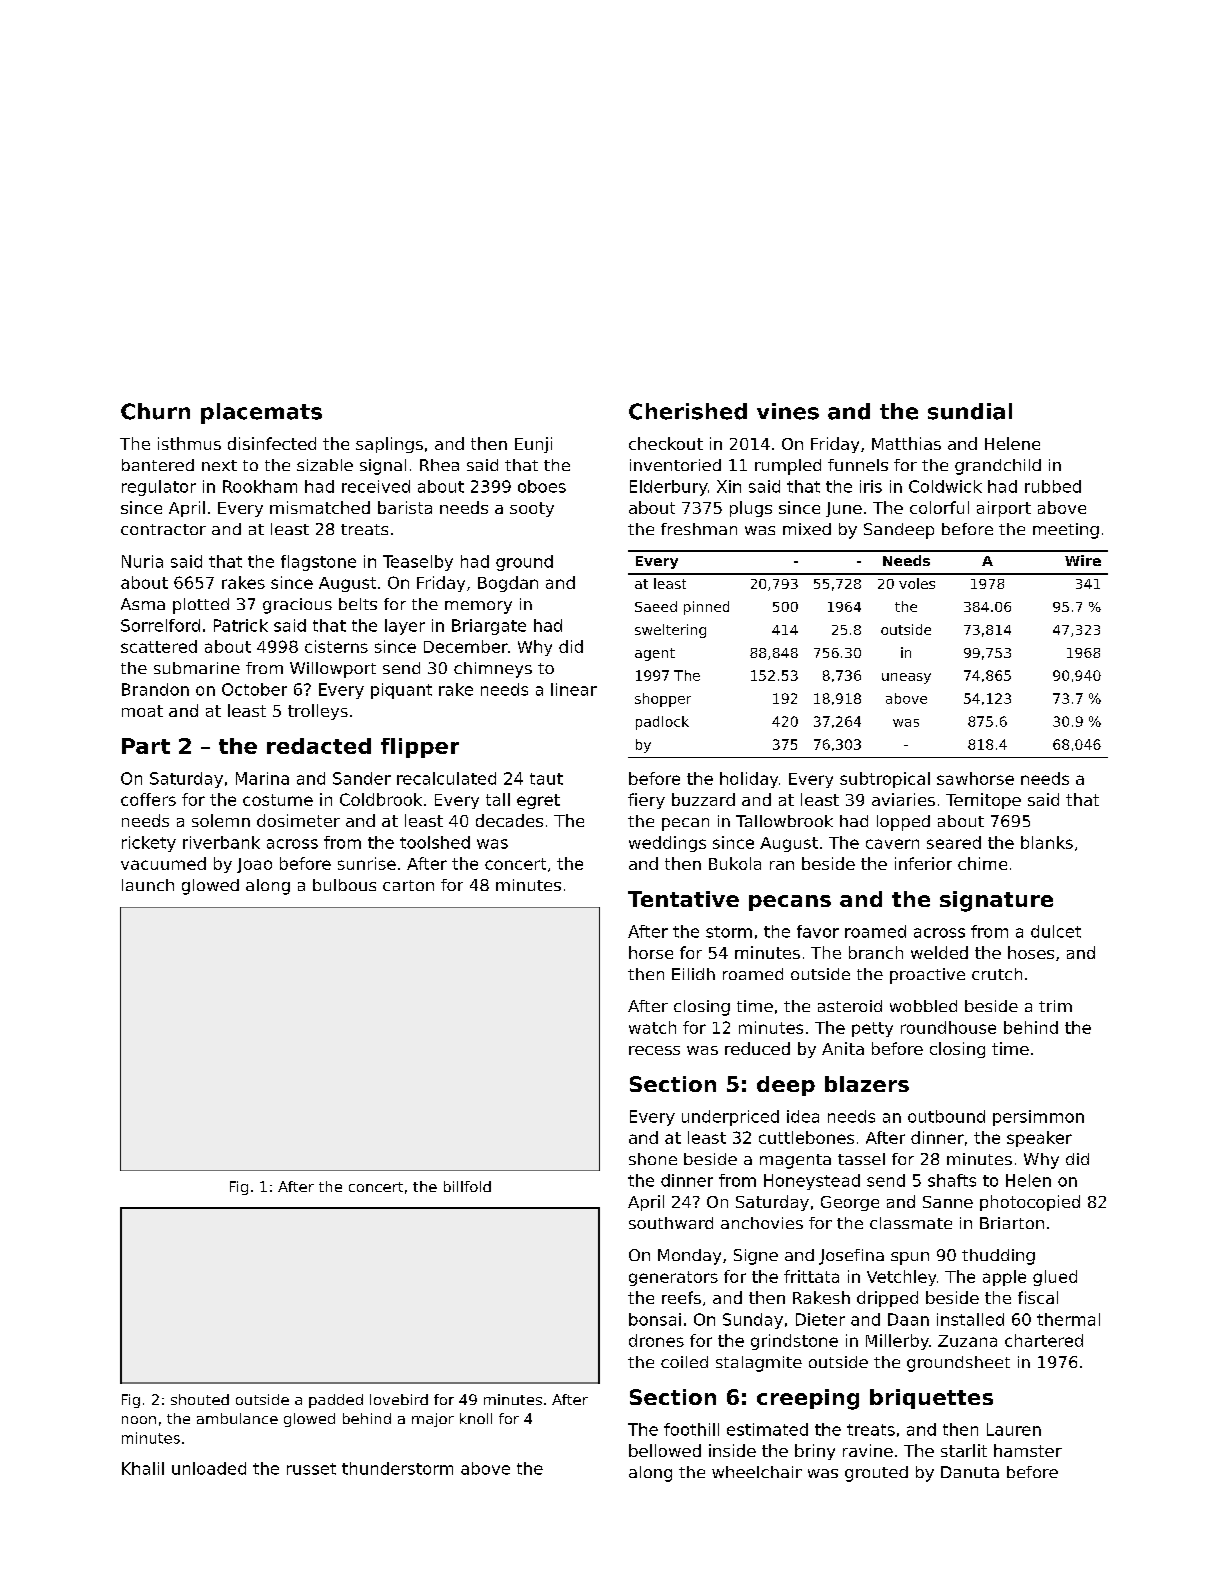  I want to click on launch, so click(148, 885).
